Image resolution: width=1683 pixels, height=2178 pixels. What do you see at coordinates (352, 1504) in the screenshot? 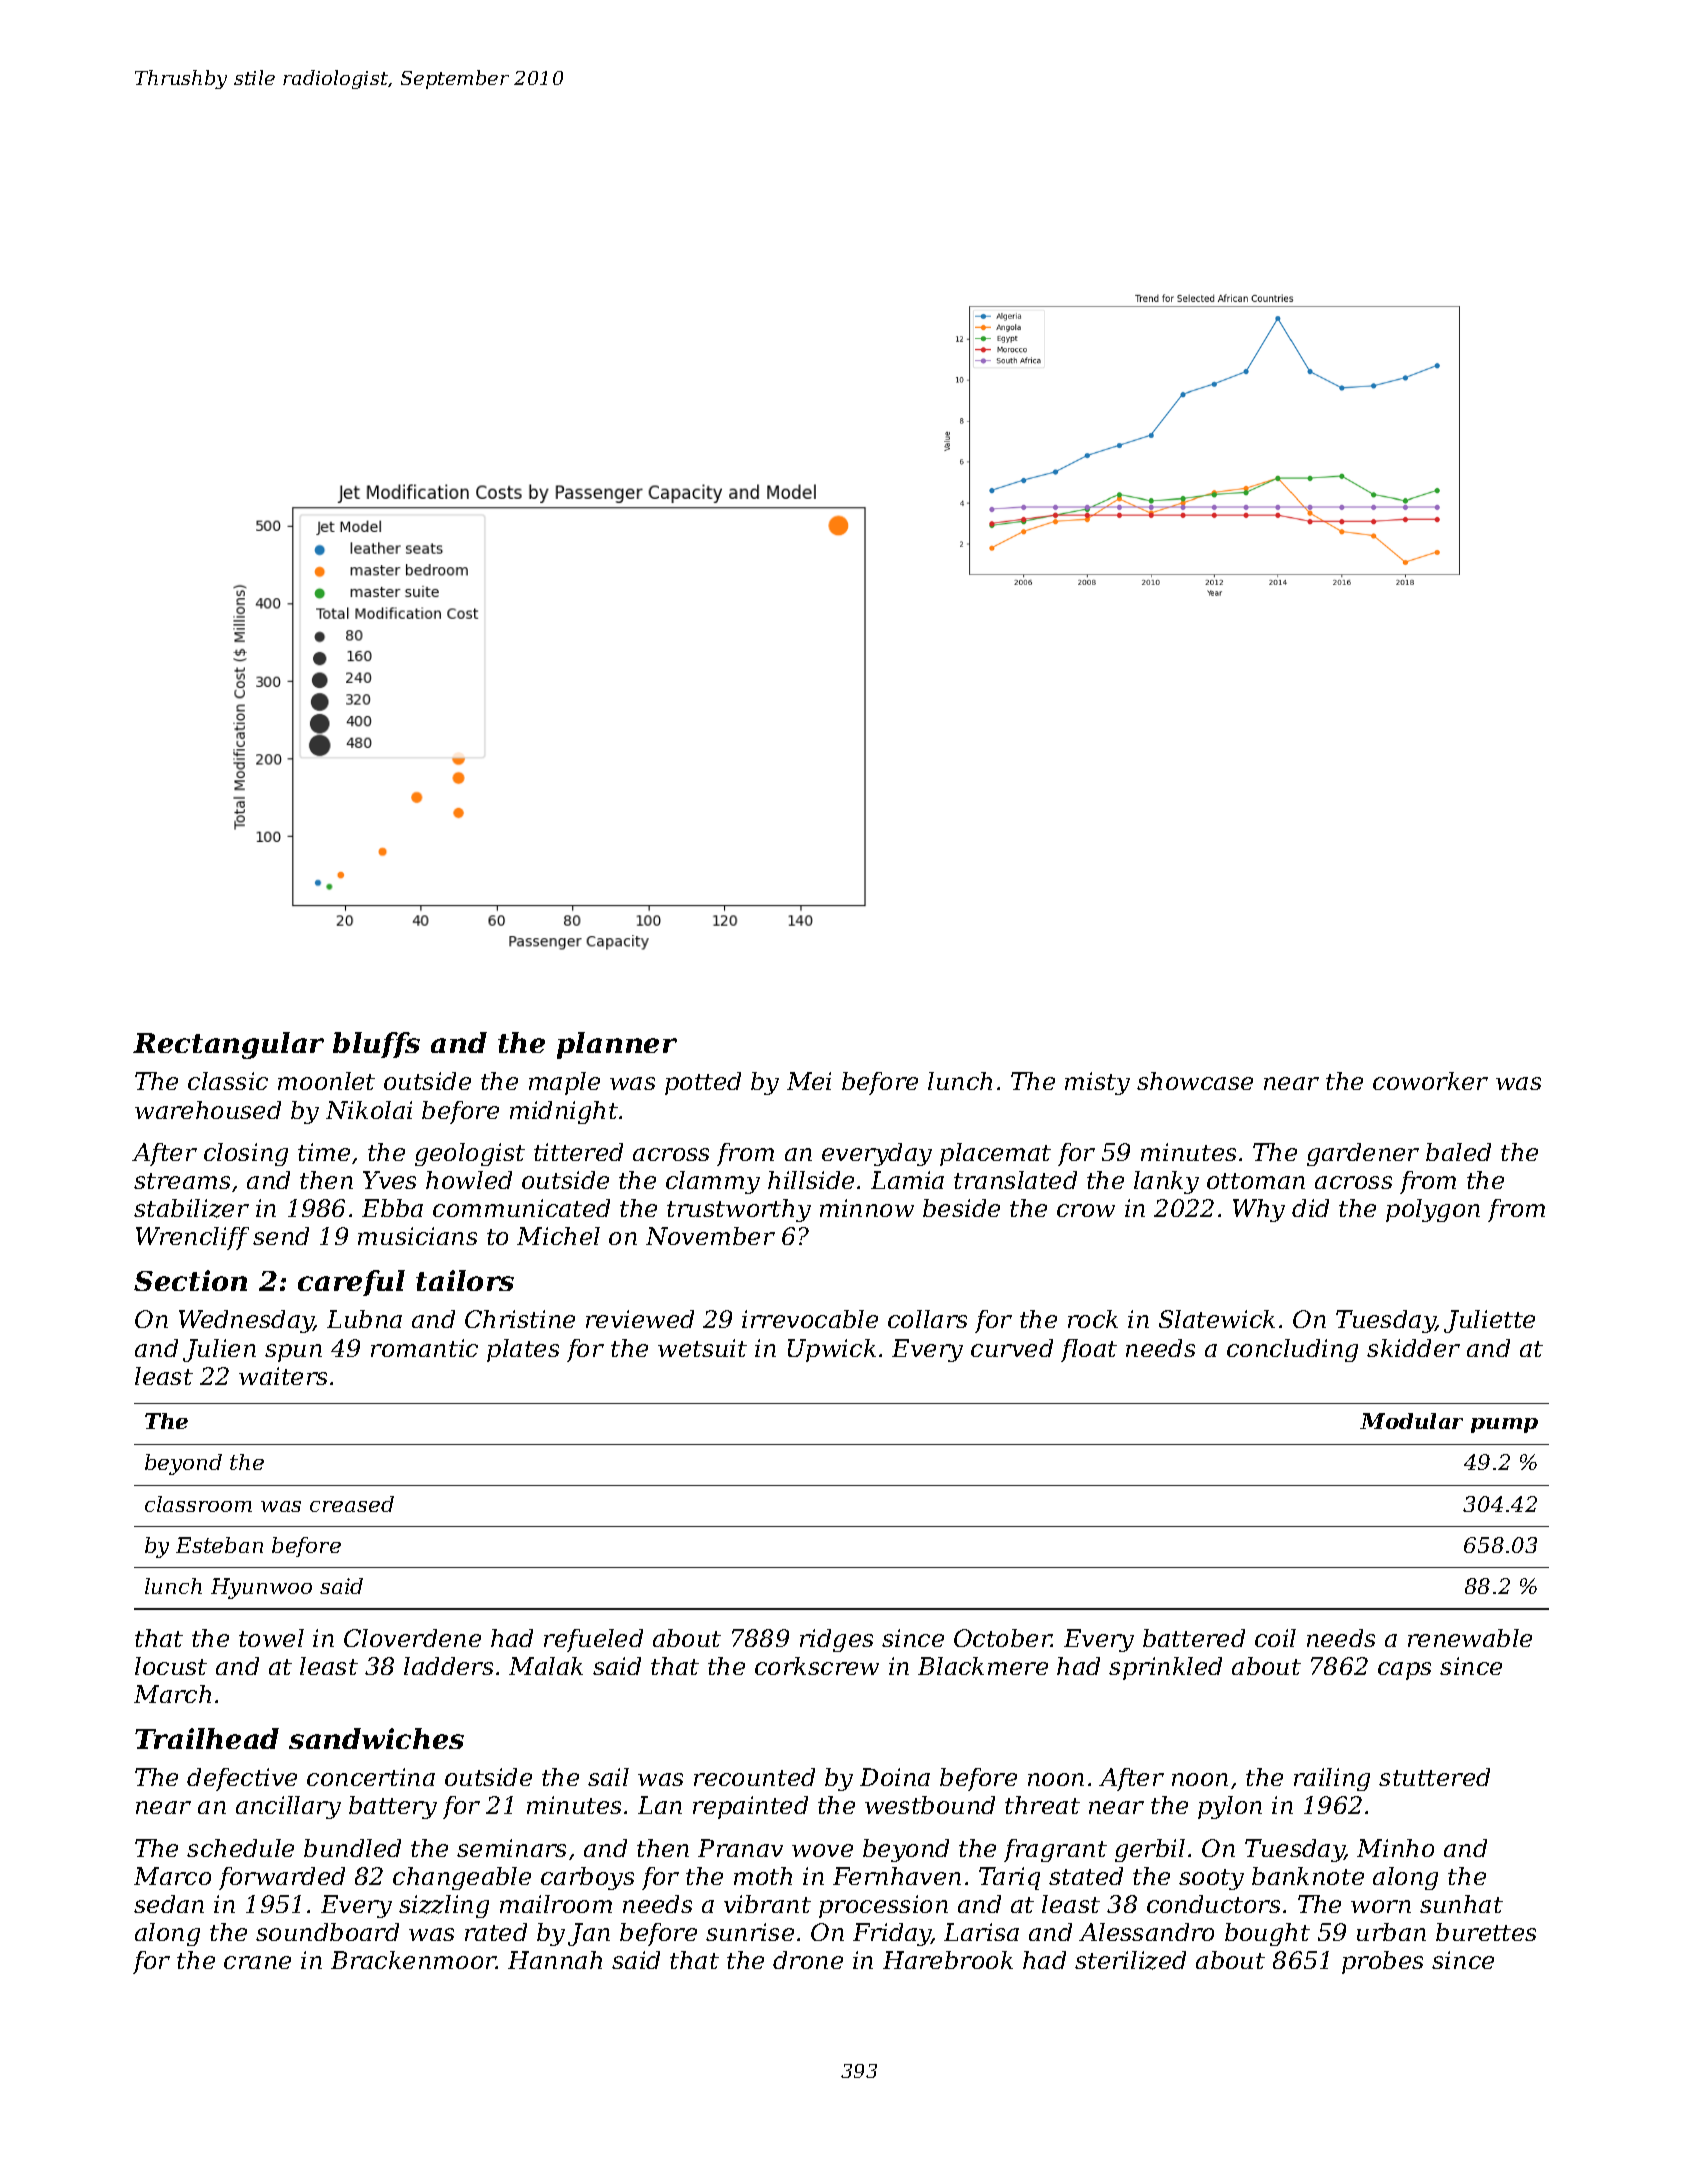
I see `creased` at bounding box center [352, 1504].
